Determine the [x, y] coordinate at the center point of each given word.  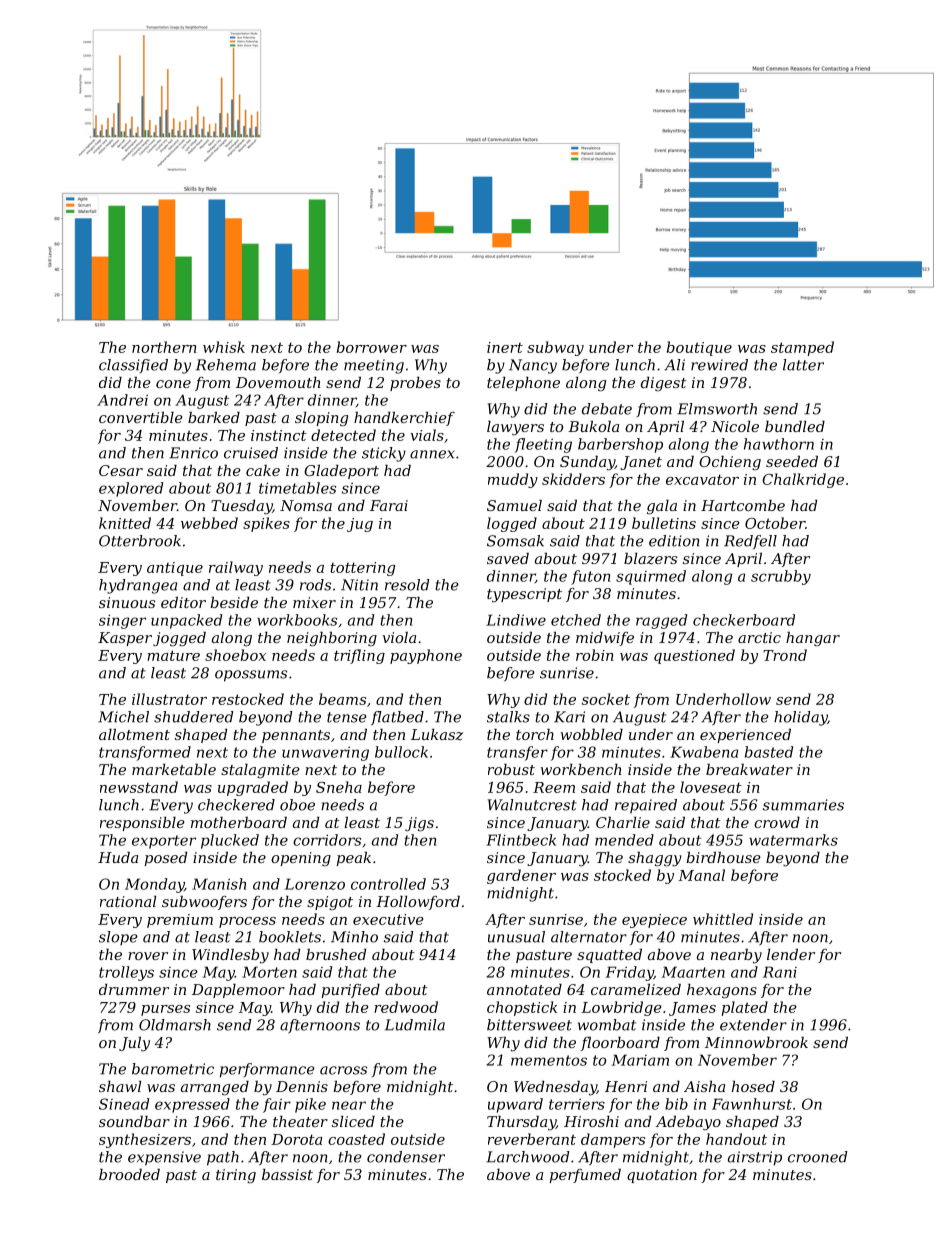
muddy [513, 480]
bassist [287, 1174]
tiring [236, 1176]
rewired [719, 365]
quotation [662, 1176]
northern [164, 347]
